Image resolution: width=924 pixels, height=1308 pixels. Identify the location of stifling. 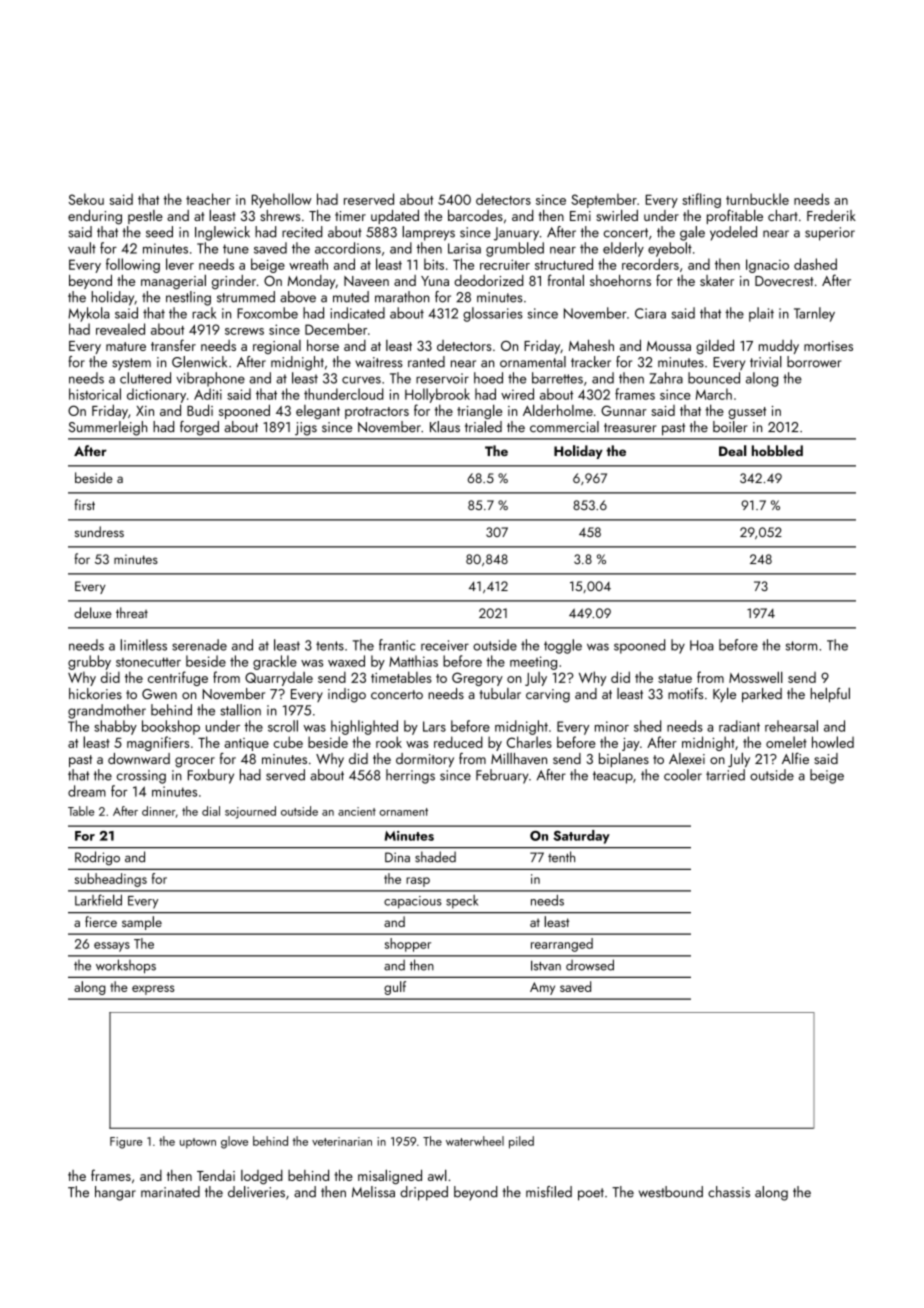
(701, 200).
